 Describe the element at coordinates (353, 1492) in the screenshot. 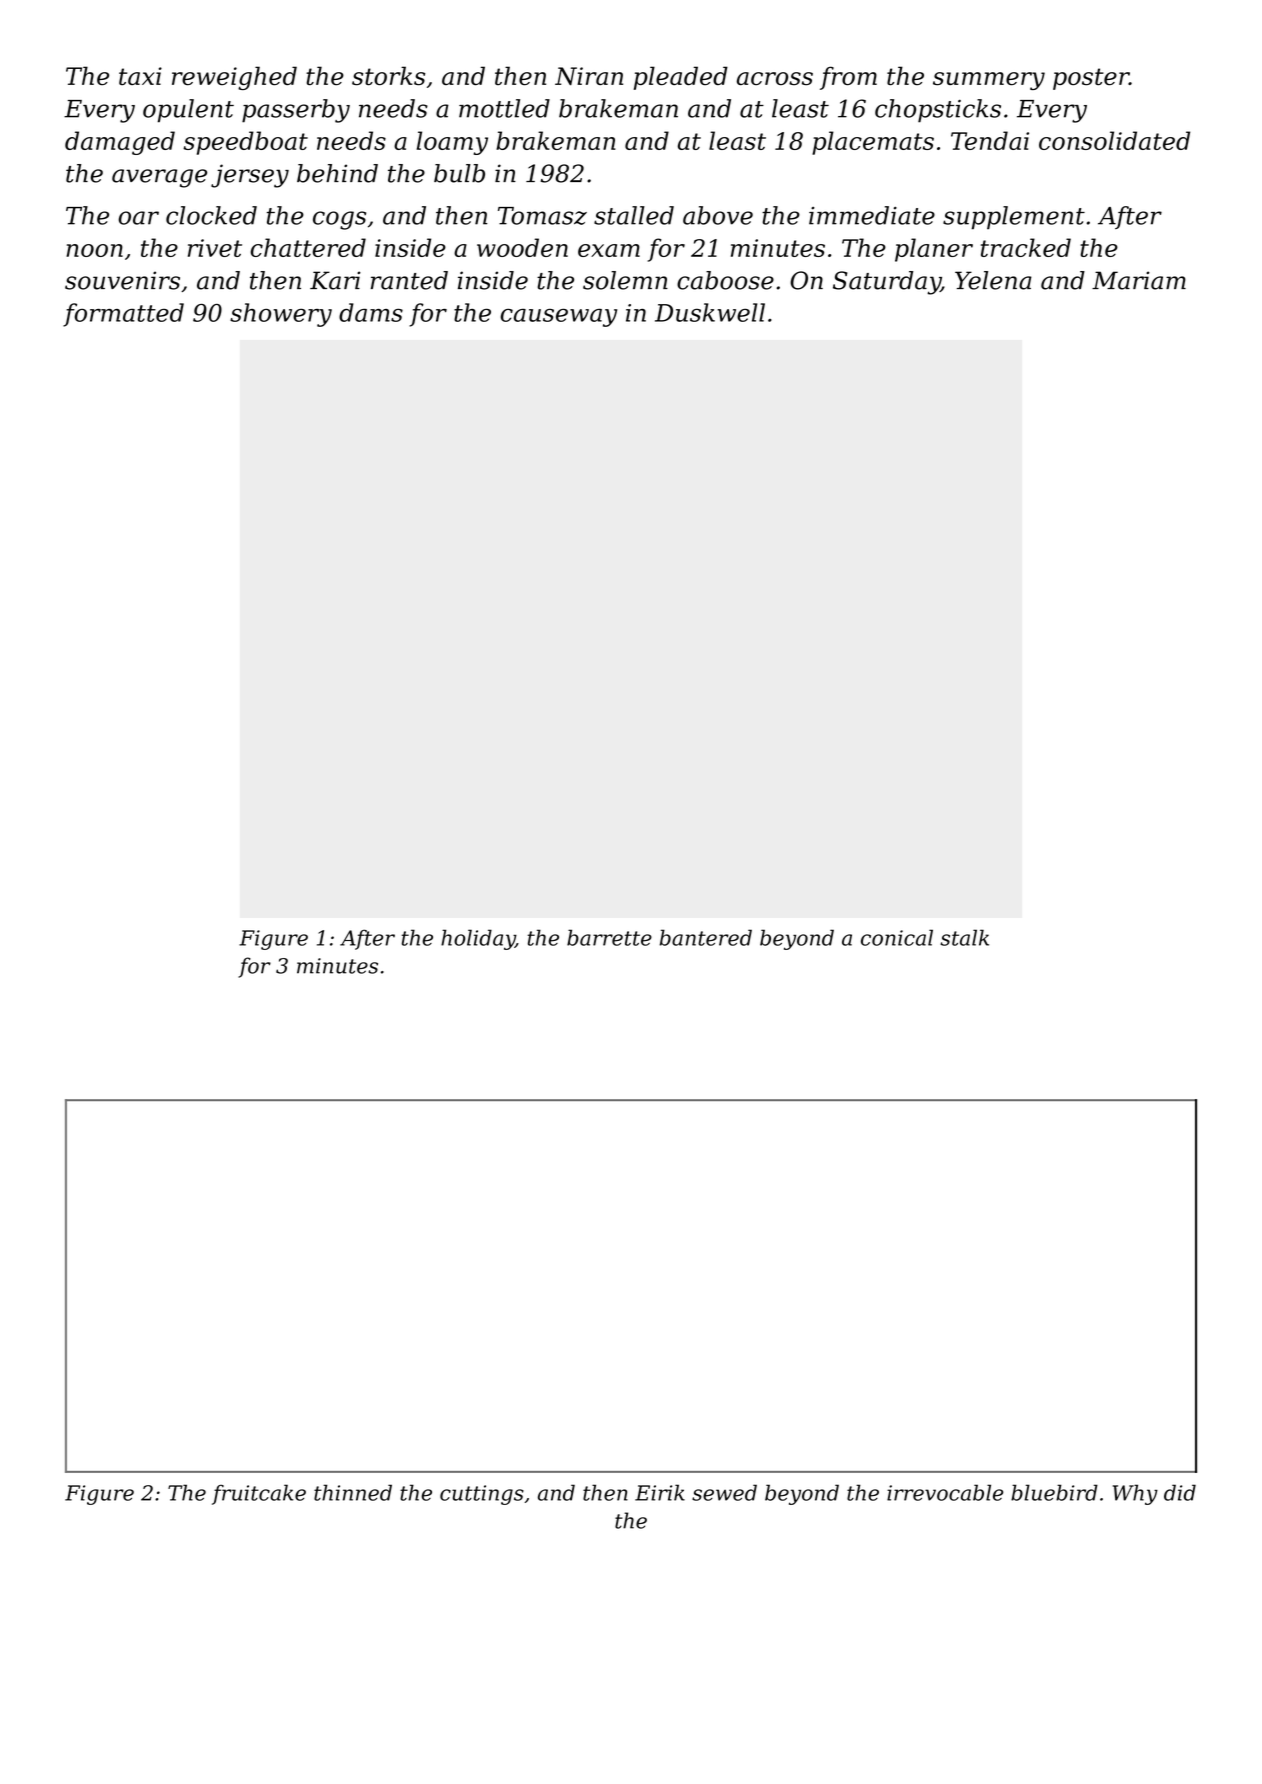

I see `thinned` at that location.
